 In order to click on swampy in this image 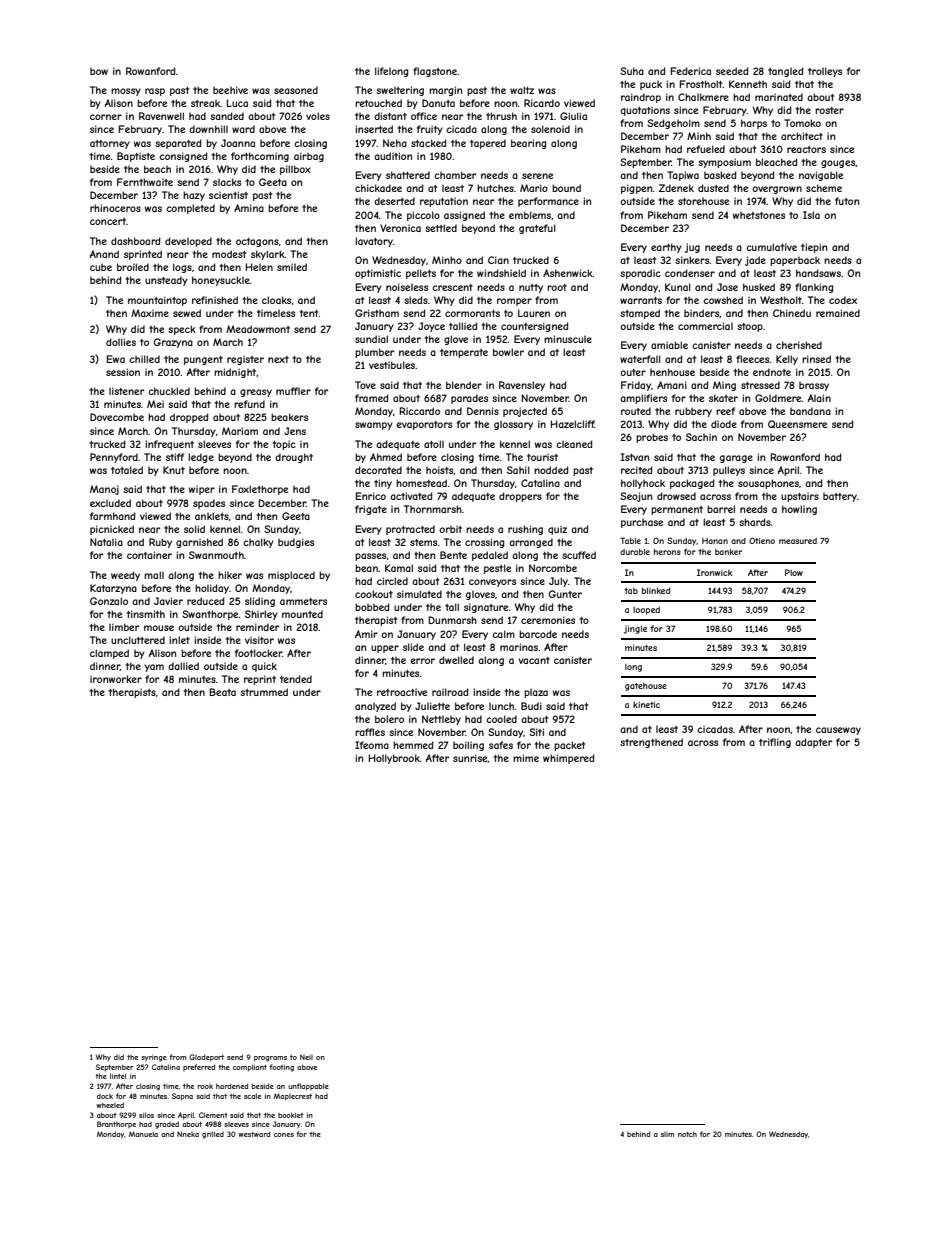, I will do `click(374, 426)`.
